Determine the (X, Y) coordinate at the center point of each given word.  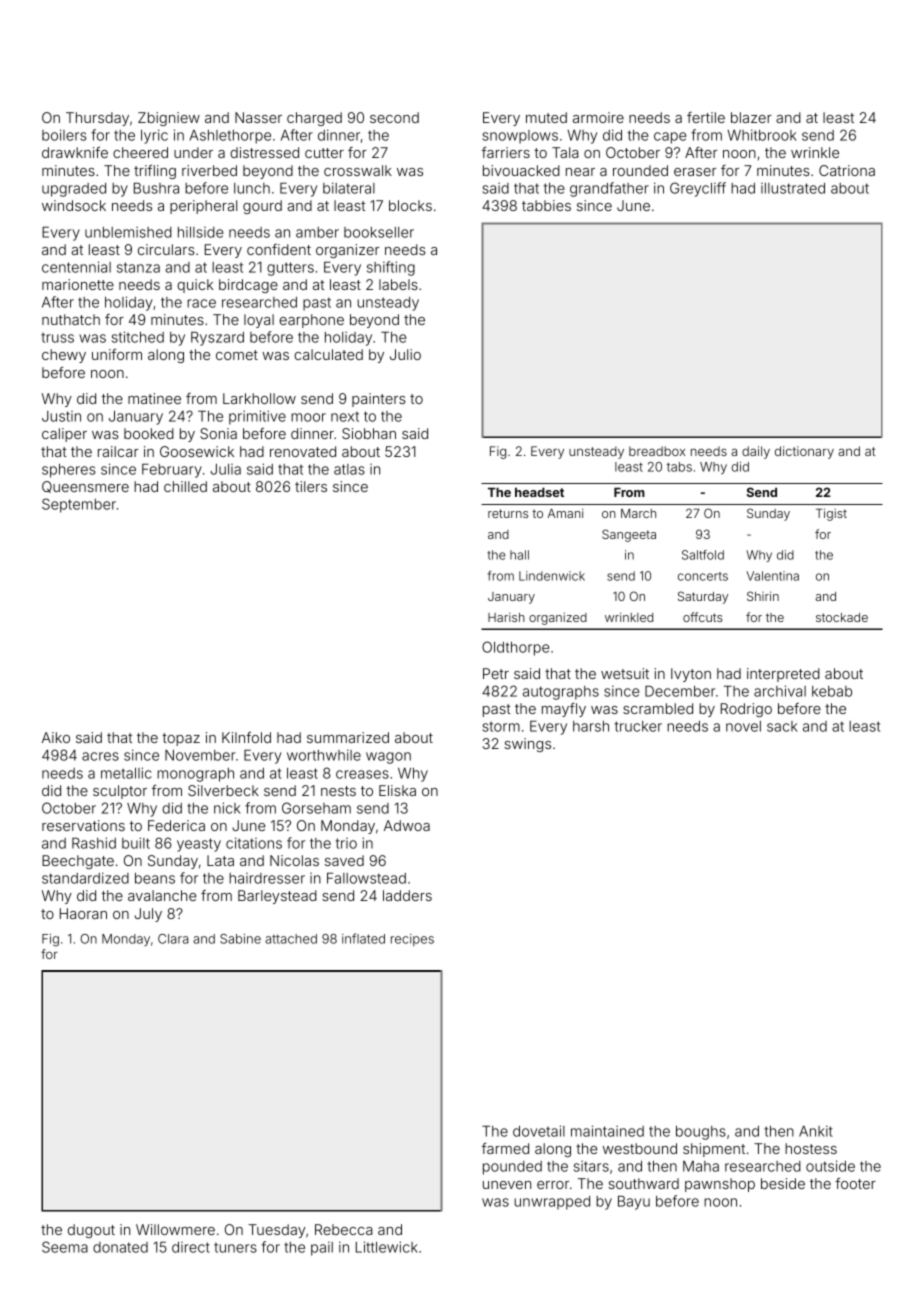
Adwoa (407, 825)
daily (756, 452)
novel (743, 726)
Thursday (97, 119)
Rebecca (343, 1229)
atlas (349, 469)
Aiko (56, 737)
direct (191, 1247)
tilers (311, 486)
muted (546, 117)
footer (855, 1183)
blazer (751, 117)
